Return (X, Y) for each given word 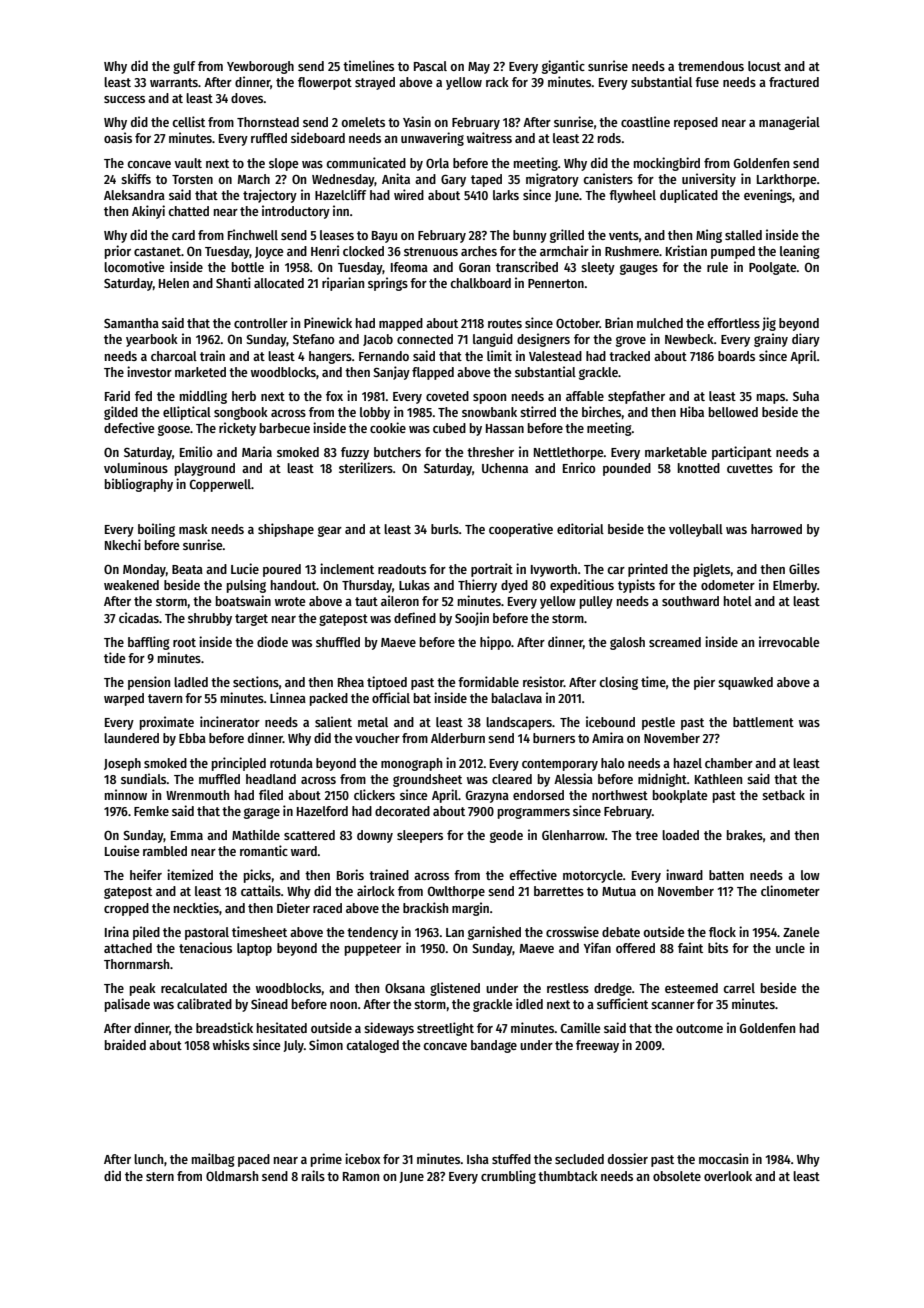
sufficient (622, 1003)
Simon (326, 1044)
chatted (188, 211)
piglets (712, 570)
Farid (117, 395)
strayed (375, 83)
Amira (608, 737)
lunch (148, 1159)
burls (445, 529)
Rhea (351, 682)
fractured (794, 82)
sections (256, 681)
